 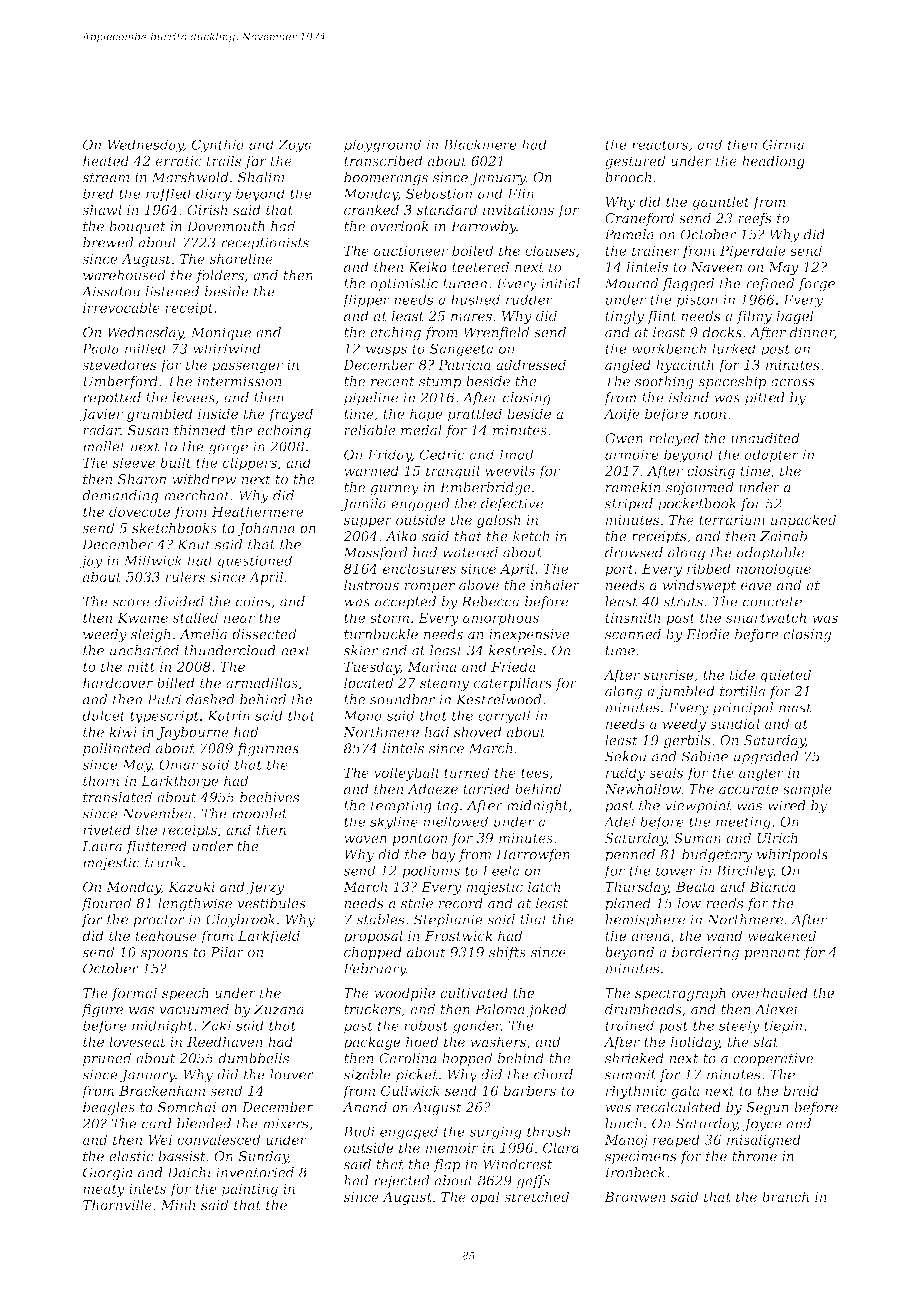 I want to click on tortilla, so click(x=742, y=691).
